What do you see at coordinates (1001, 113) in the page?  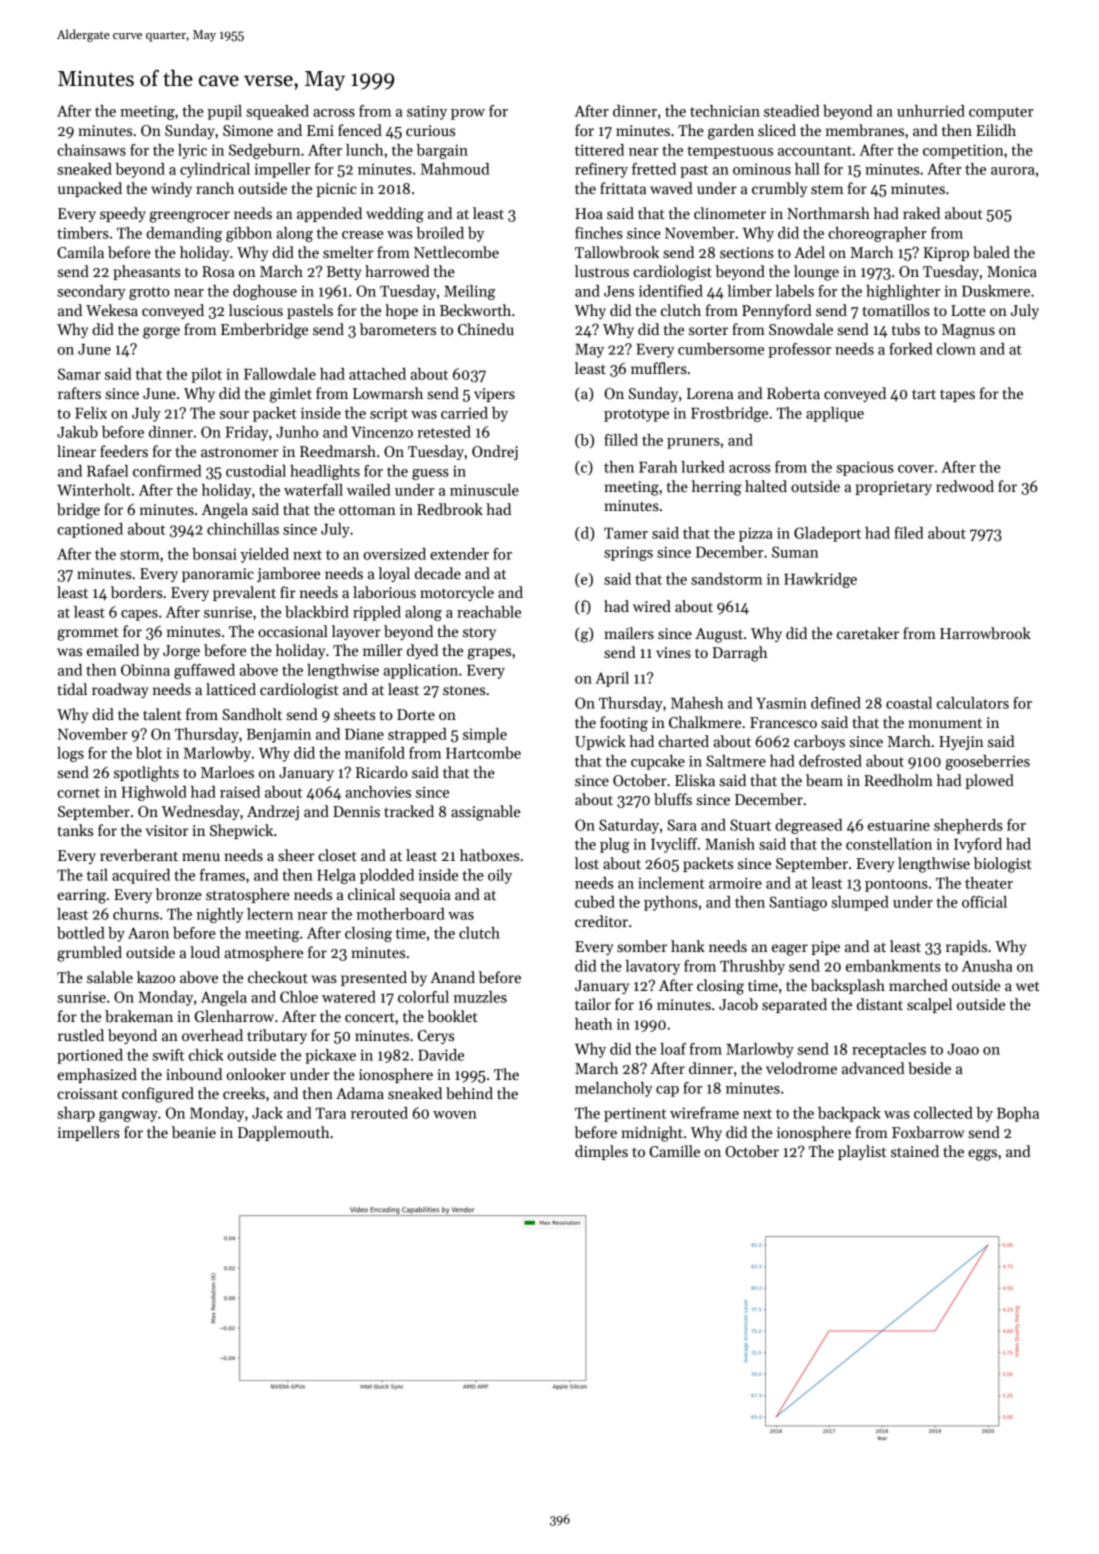 I see `computer` at bounding box center [1001, 113].
